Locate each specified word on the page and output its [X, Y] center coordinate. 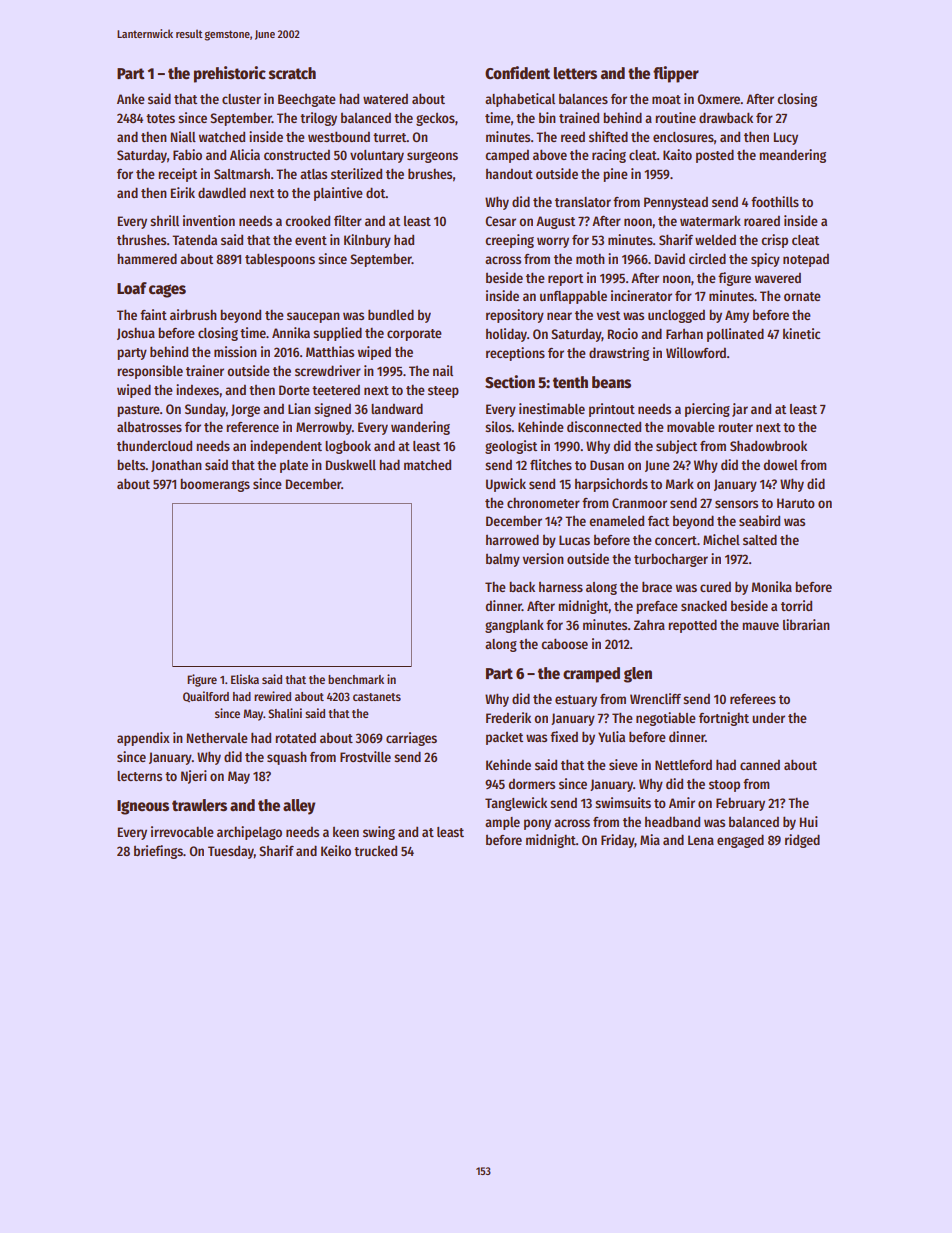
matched [427, 464]
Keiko [336, 850]
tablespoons [280, 260]
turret [390, 137]
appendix [143, 739]
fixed [564, 736]
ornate [802, 296]
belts [131, 465]
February [740, 804]
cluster [241, 99]
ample [502, 823]
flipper [676, 74]
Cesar [500, 221]
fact [658, 521]
